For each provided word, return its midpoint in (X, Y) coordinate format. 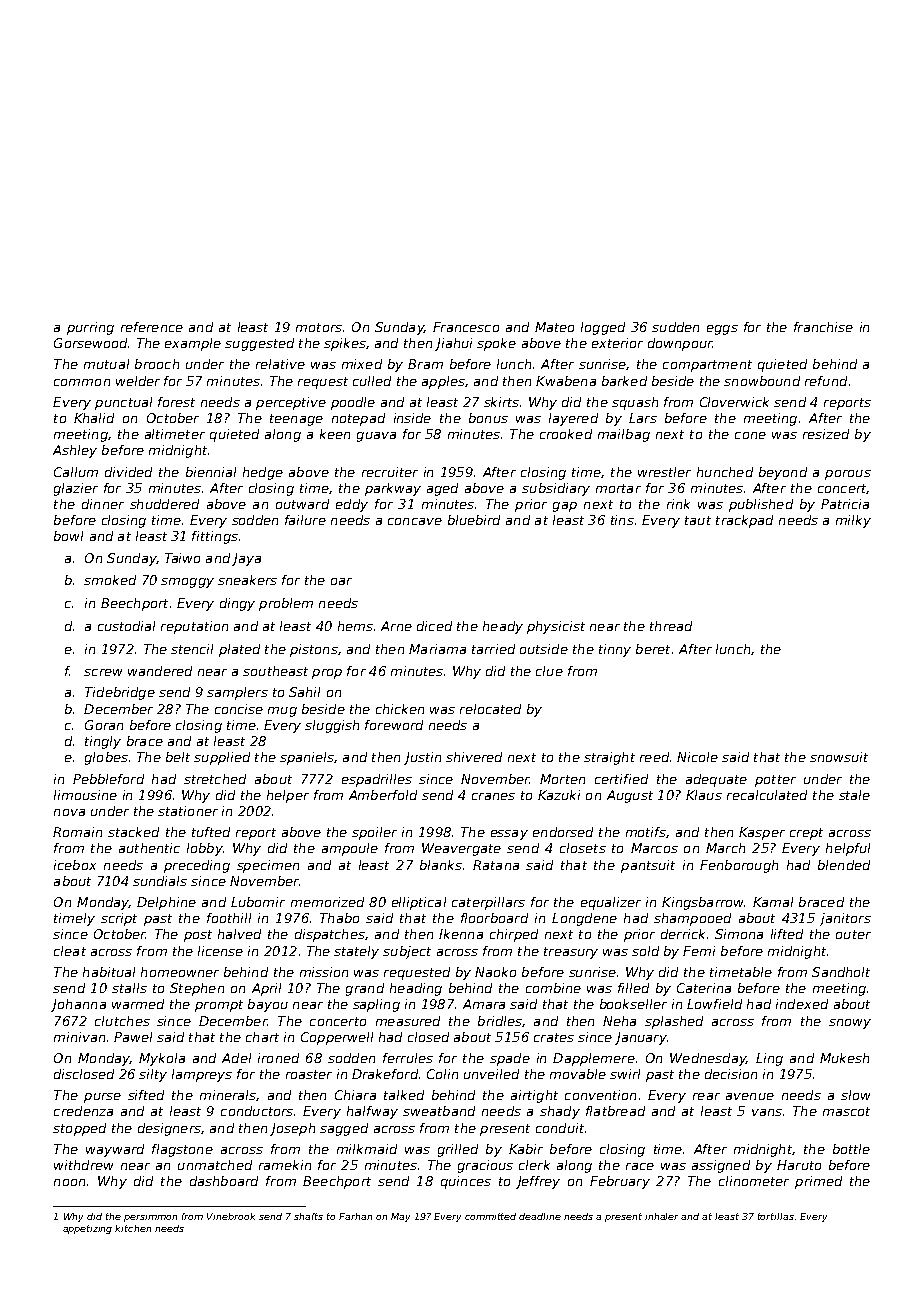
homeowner (180, 972)
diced (434, 626)
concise (239, 709)
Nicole (697, 757)
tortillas (776, 1216)
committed (490, 1216)
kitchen (133, 1228)
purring (90, 328)
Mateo (554, 327)
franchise (823, 327)
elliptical (419, 903)
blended (844, 865)
